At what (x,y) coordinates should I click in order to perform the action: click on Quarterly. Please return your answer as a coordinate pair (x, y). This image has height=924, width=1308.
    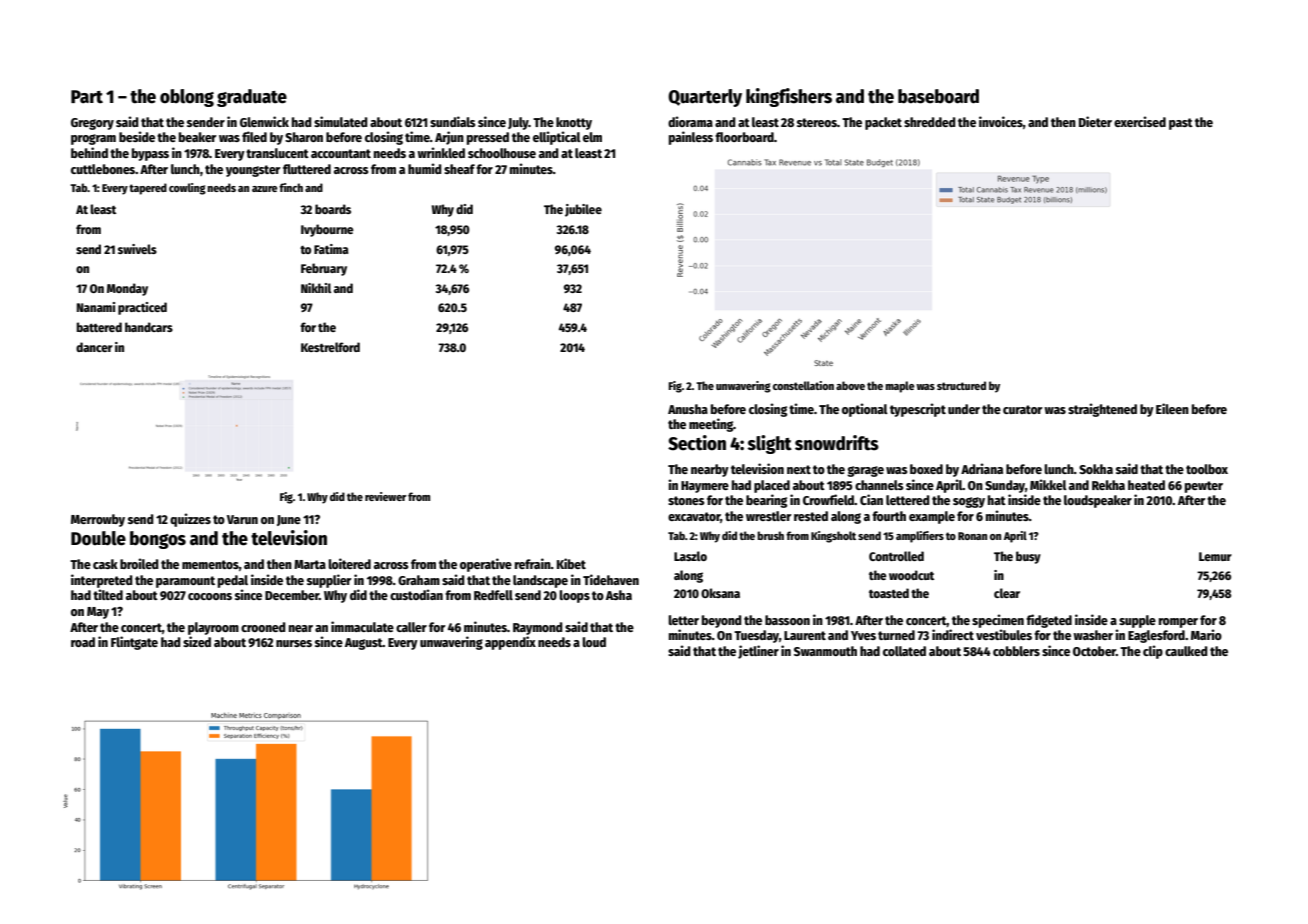
    Looking at the image, I should click on (705, 98).
